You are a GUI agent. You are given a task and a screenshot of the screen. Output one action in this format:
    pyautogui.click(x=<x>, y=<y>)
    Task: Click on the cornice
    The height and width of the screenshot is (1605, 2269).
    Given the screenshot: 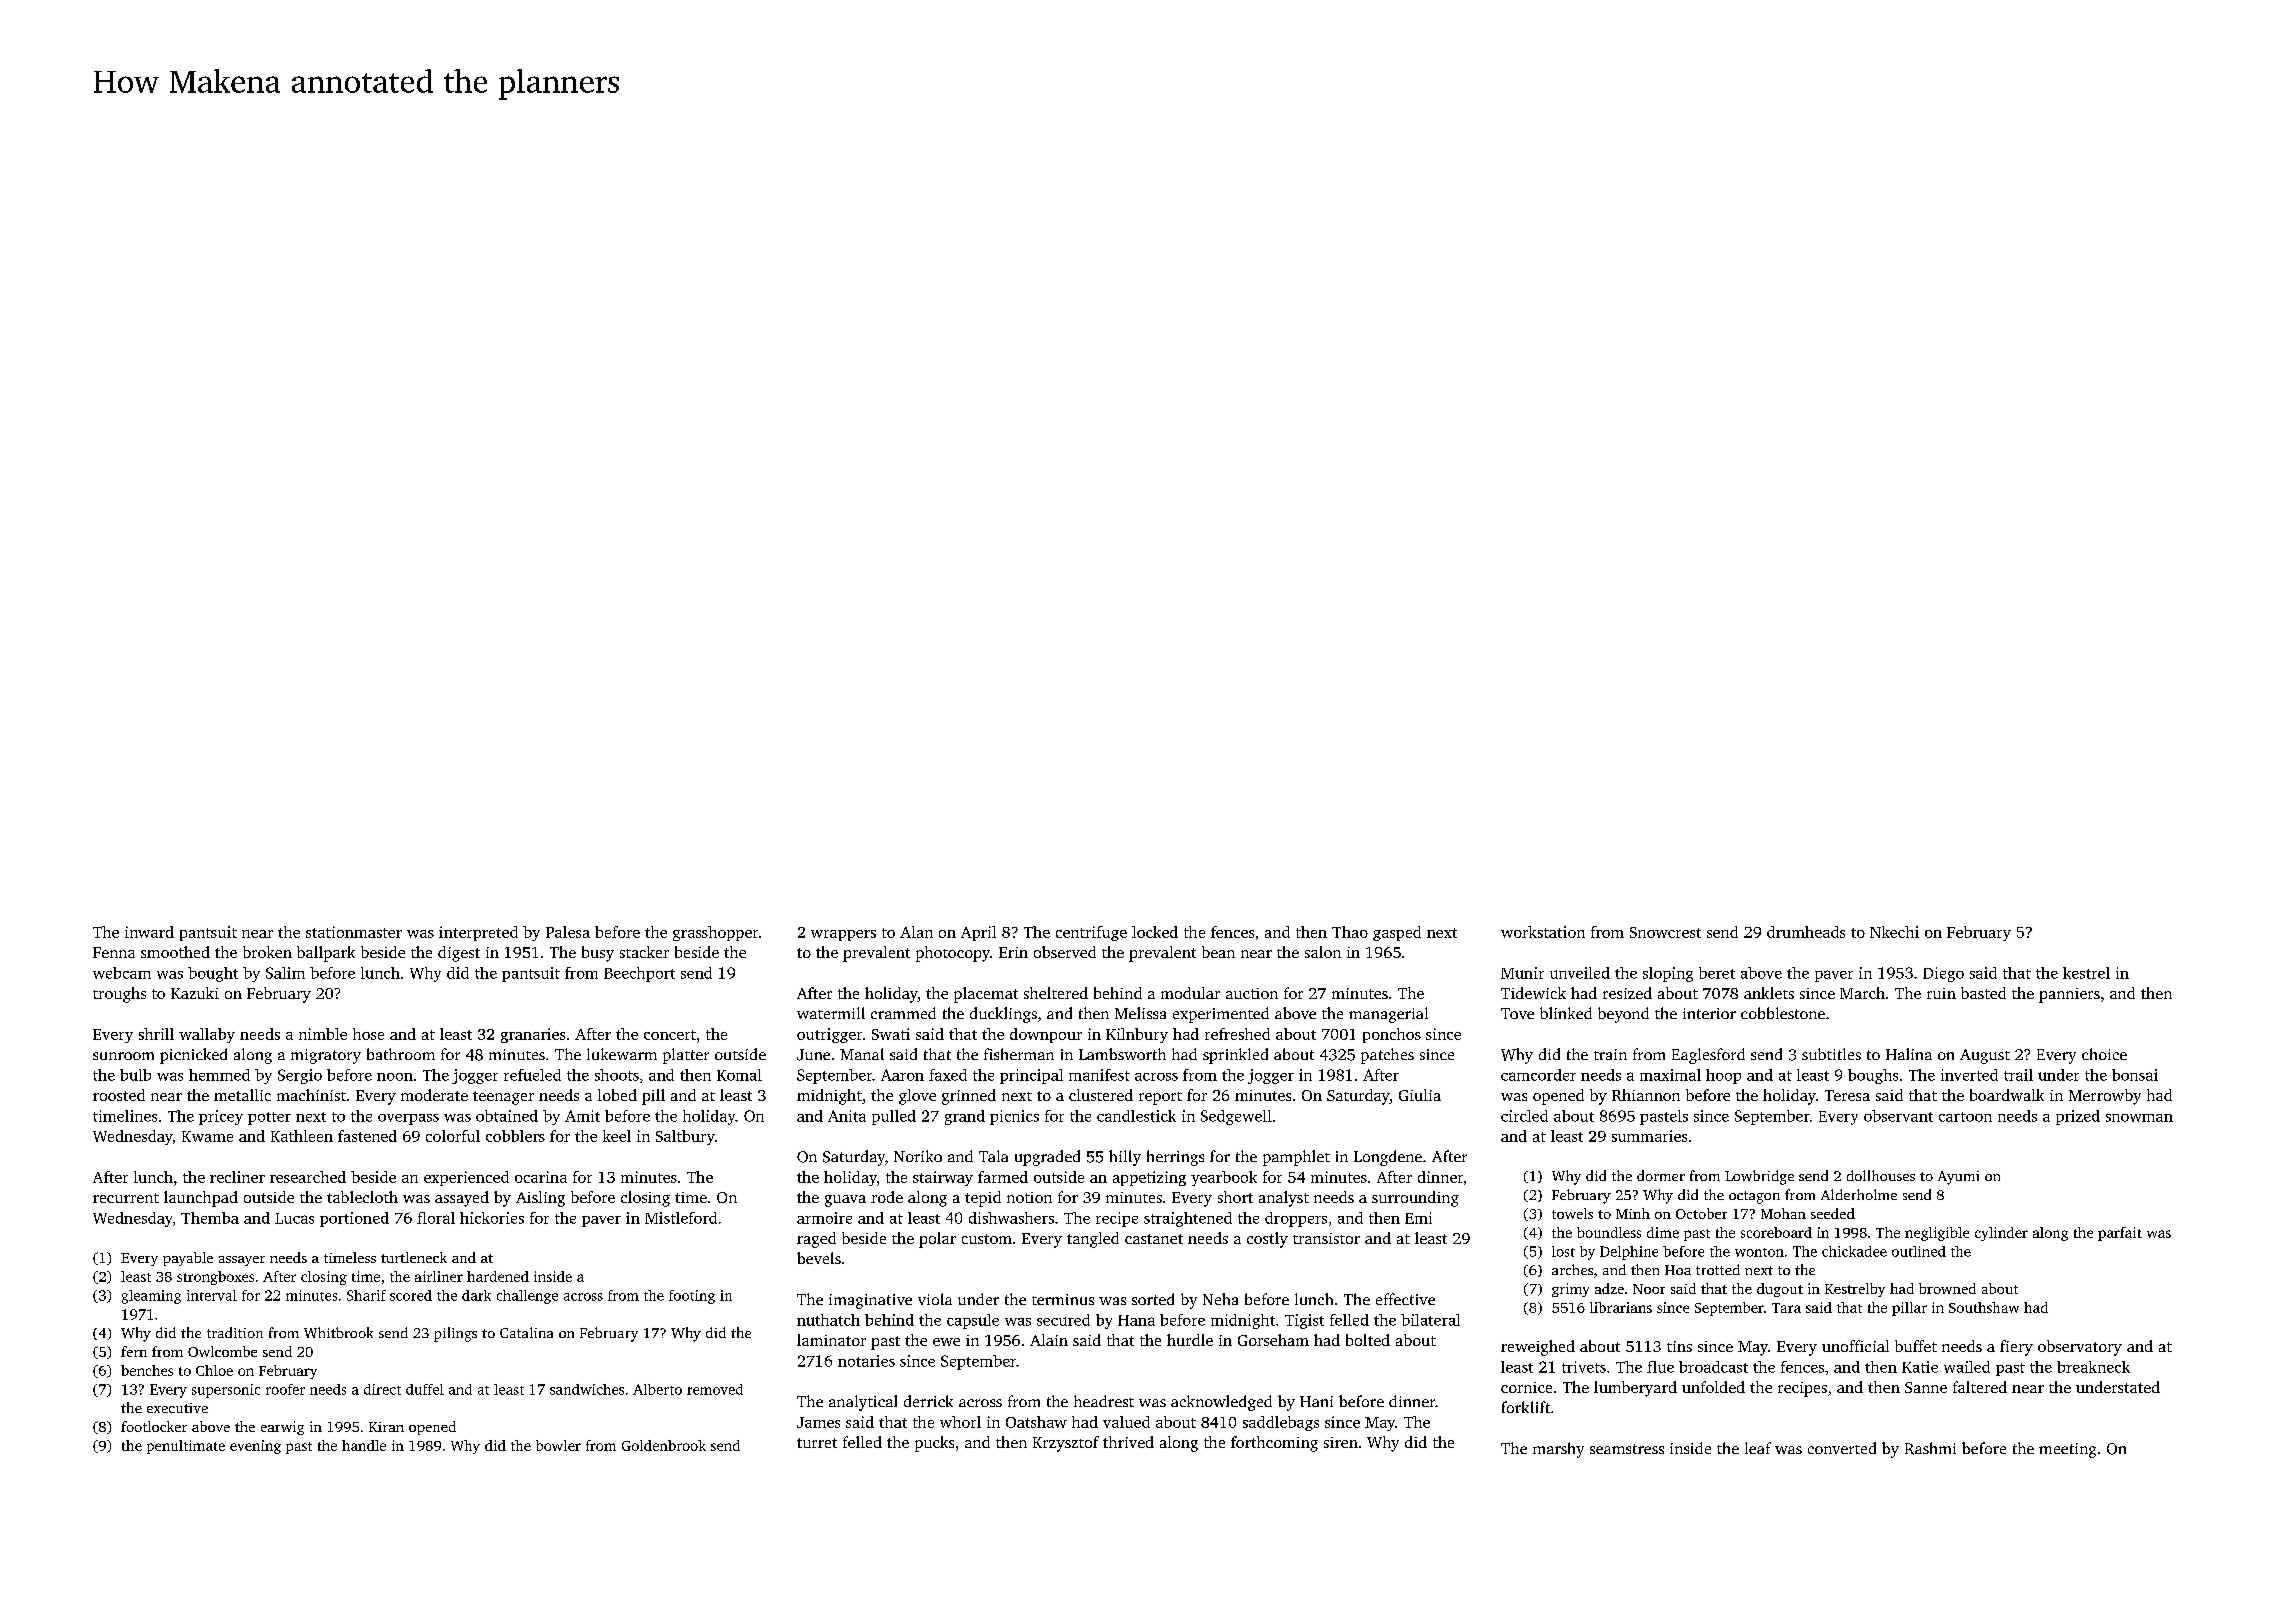 What is the action you would take?
    pyautogui.click(x=1526, y=1387)
